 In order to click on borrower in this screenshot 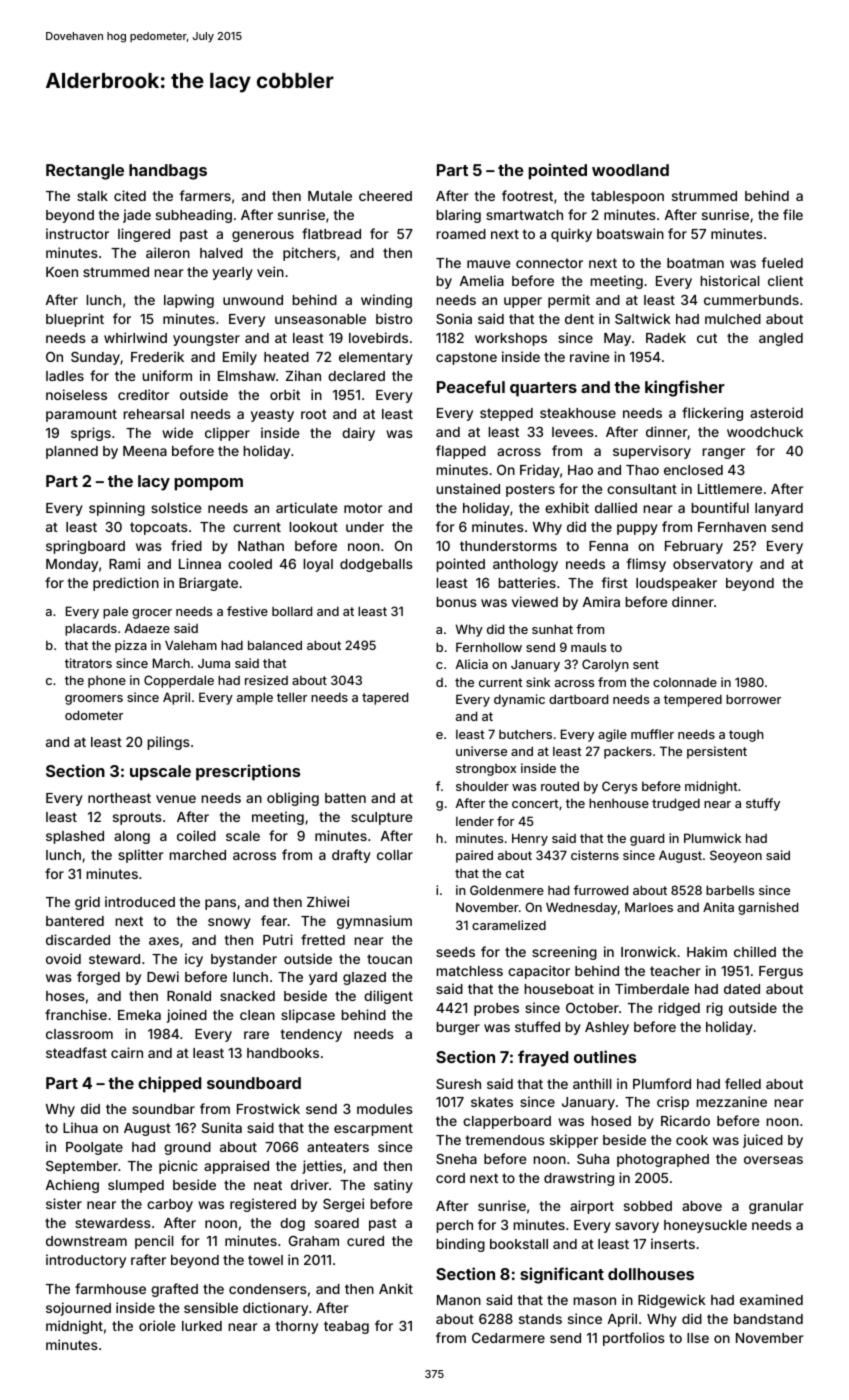, I will do `click(753, 699)`.
